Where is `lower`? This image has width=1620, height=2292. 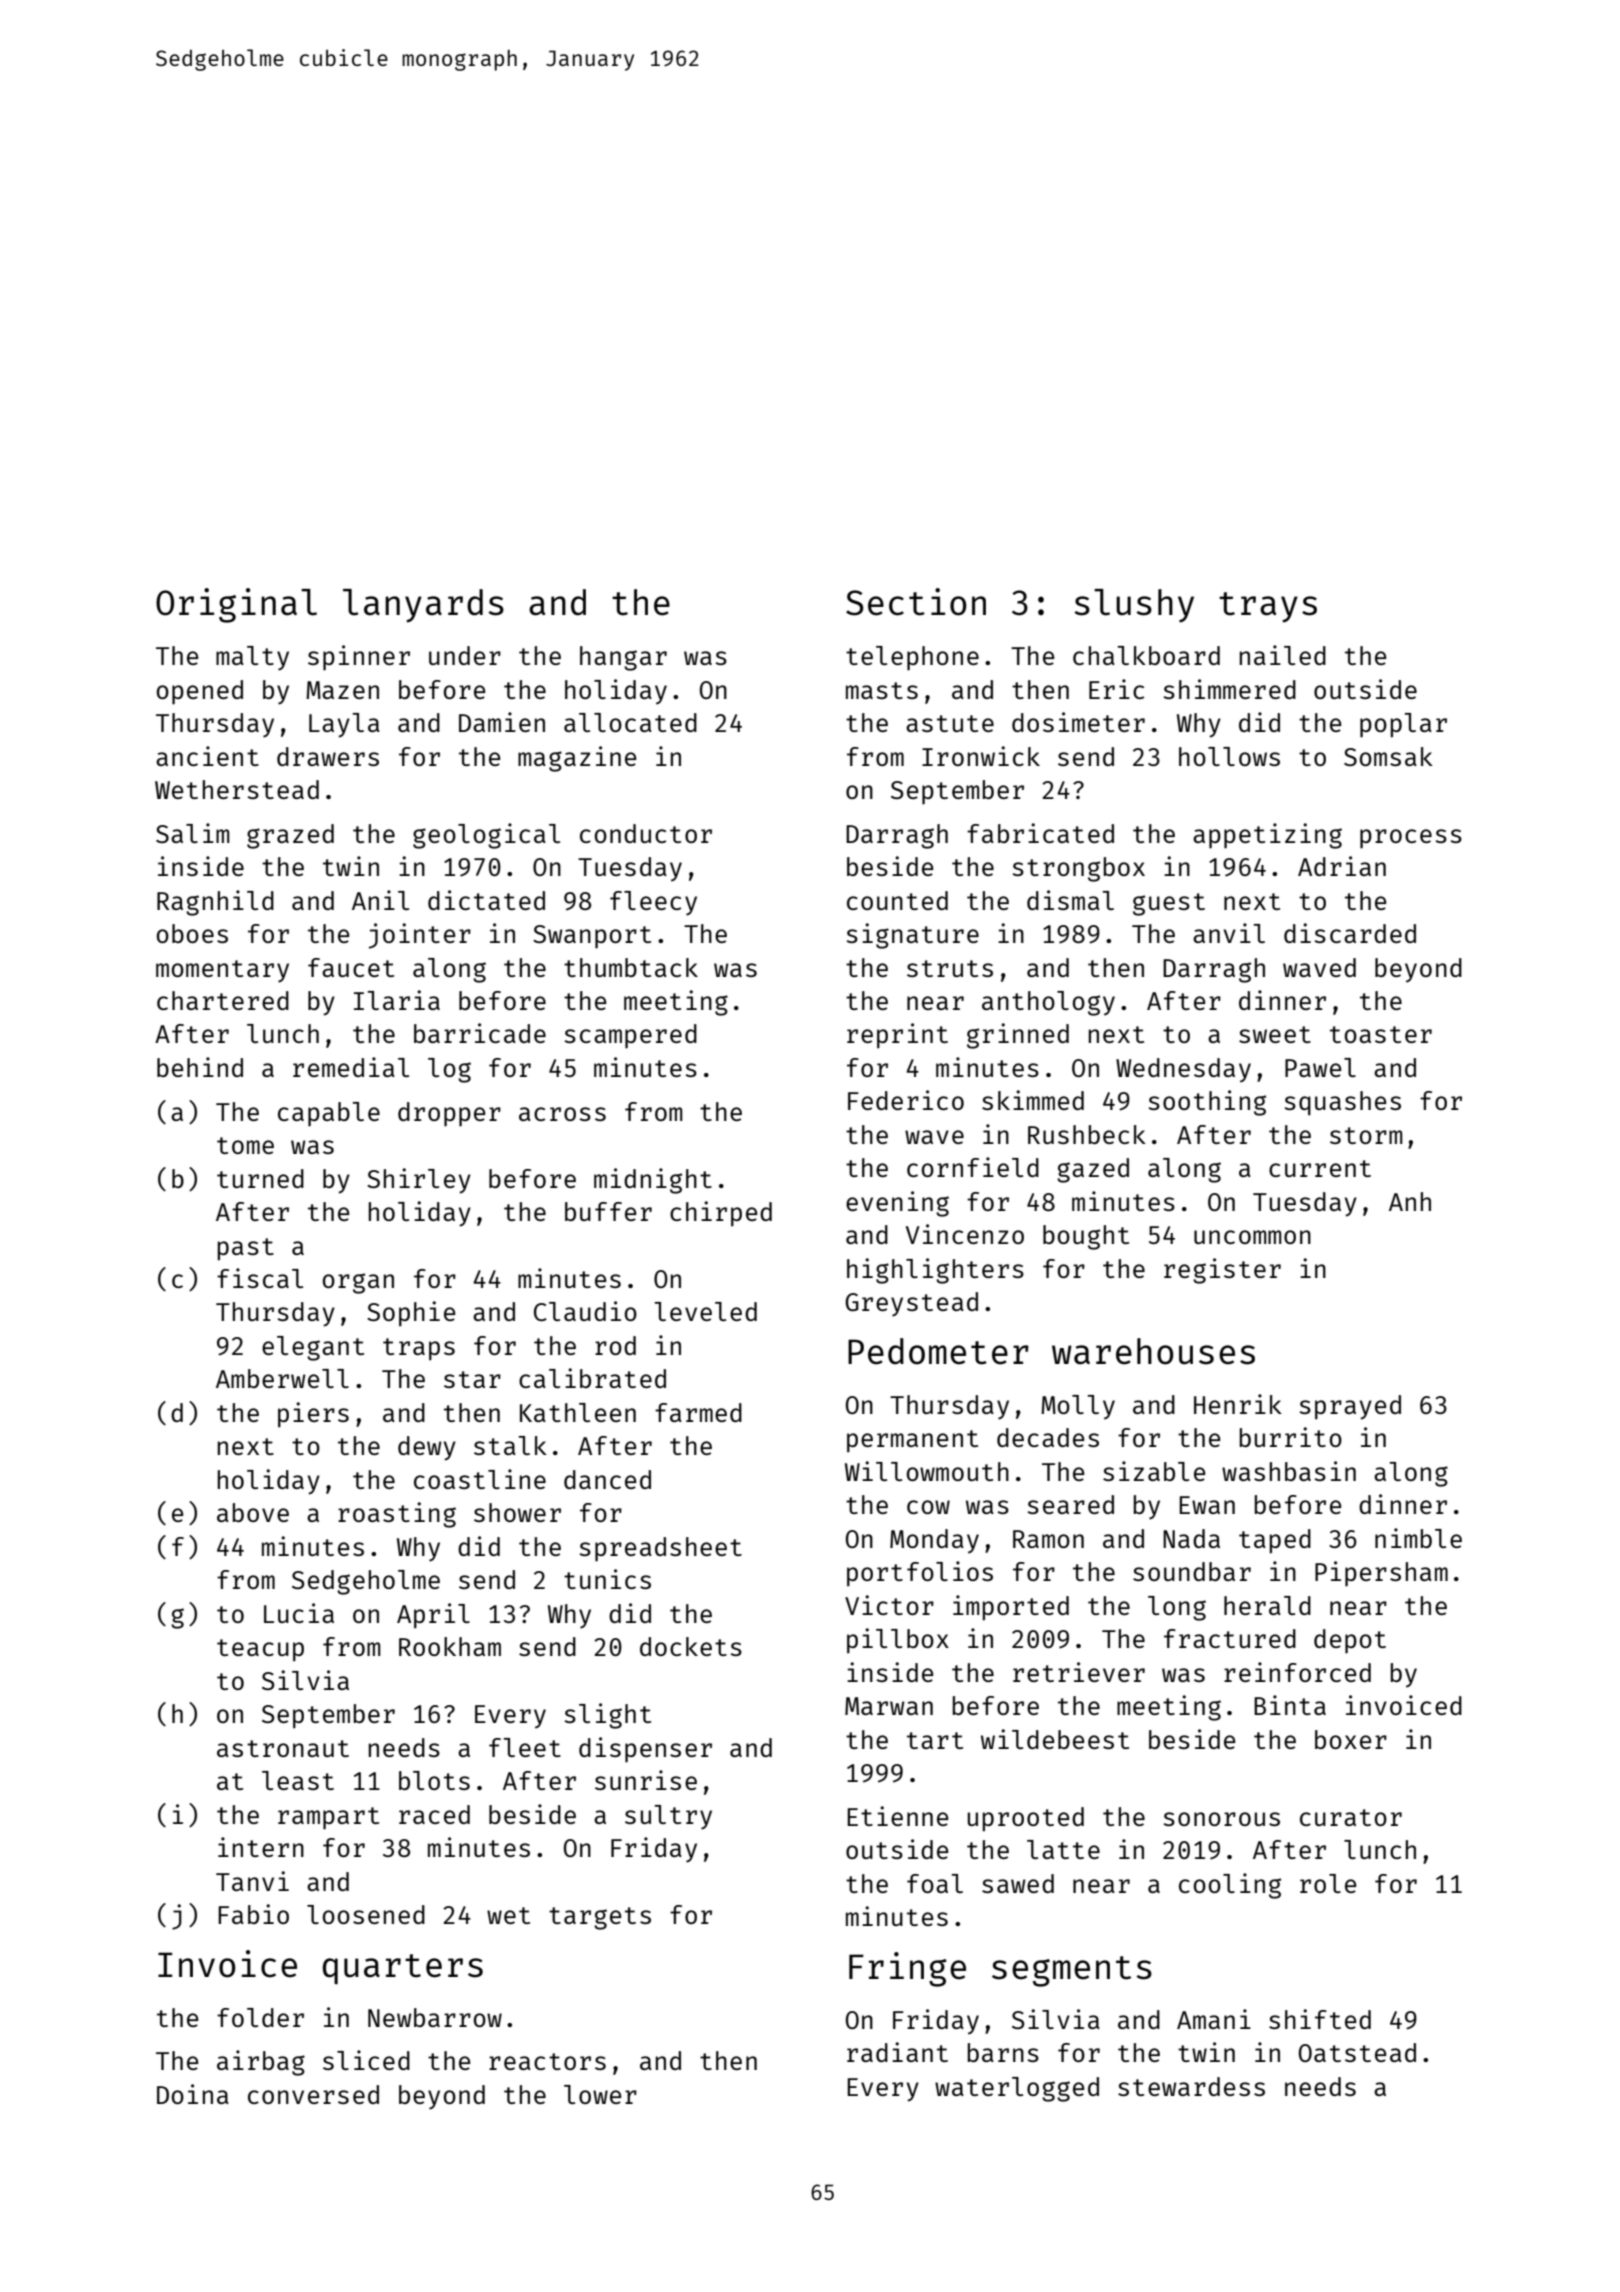 lower is located at coordinates (600, 2094).
